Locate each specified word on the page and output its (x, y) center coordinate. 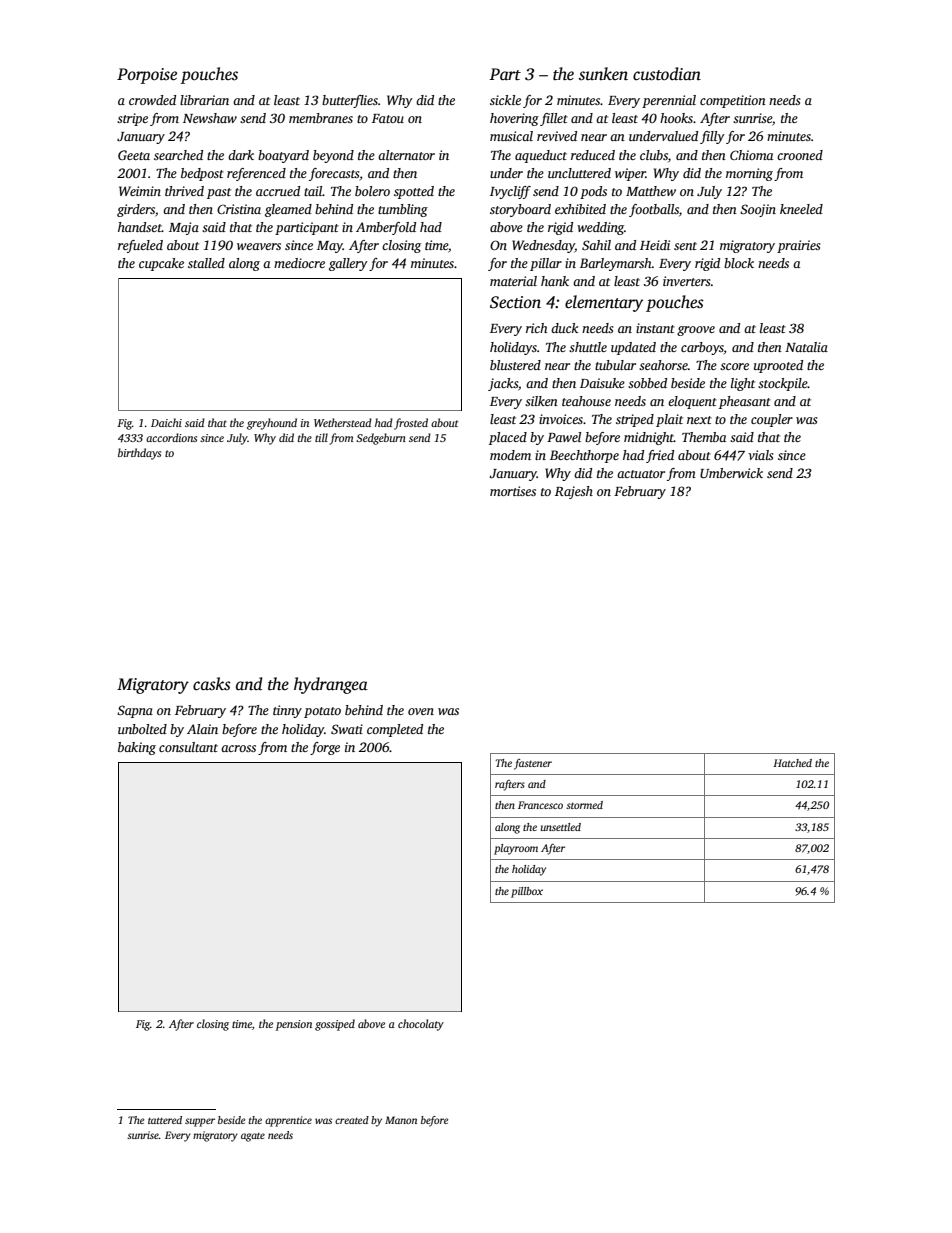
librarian (204, 100)
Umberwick (731, 473)
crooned (800, 155)
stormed (584, 805)
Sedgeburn (381, 439)
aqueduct (541, 156)
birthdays (139, 454)
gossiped (335, 1025)
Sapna (135, 711)
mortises (513, 491)
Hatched (792, 763)
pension (294, 1025)
